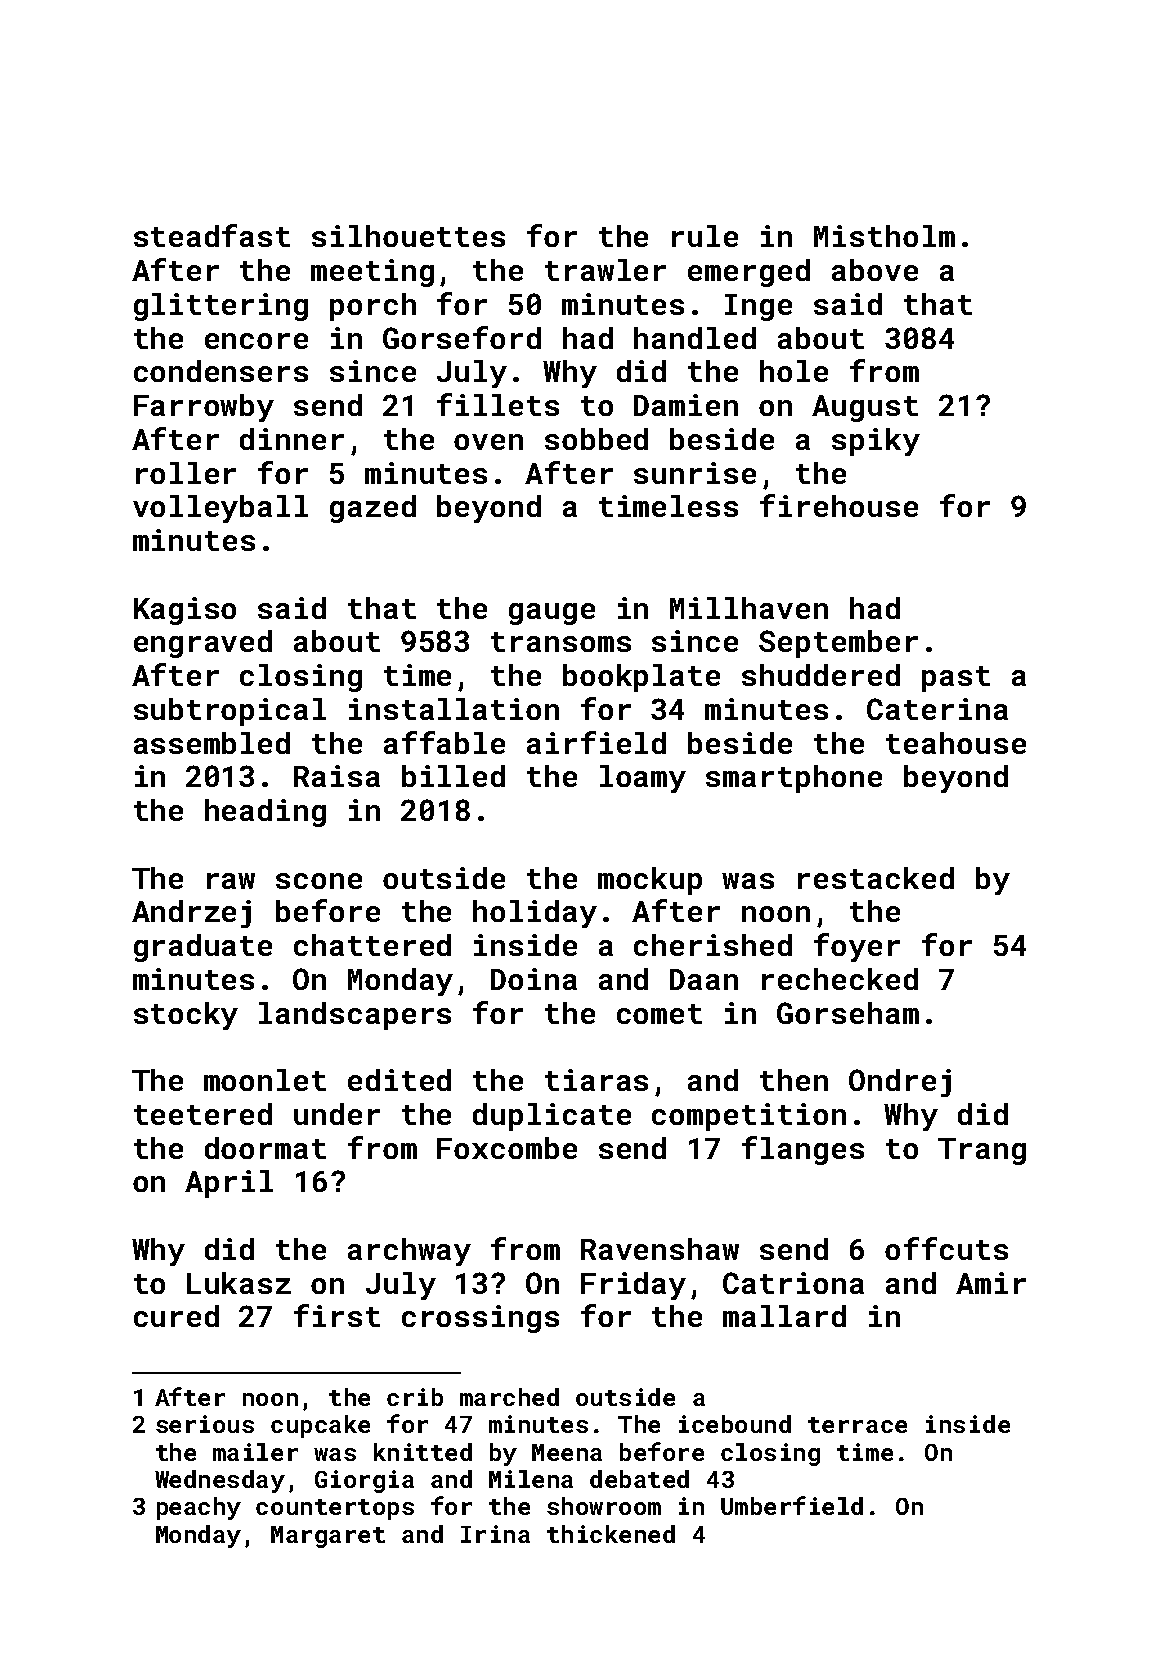 This screenshot has height=1654, width=1165. I want to click on engraved, so click(203, 644).
